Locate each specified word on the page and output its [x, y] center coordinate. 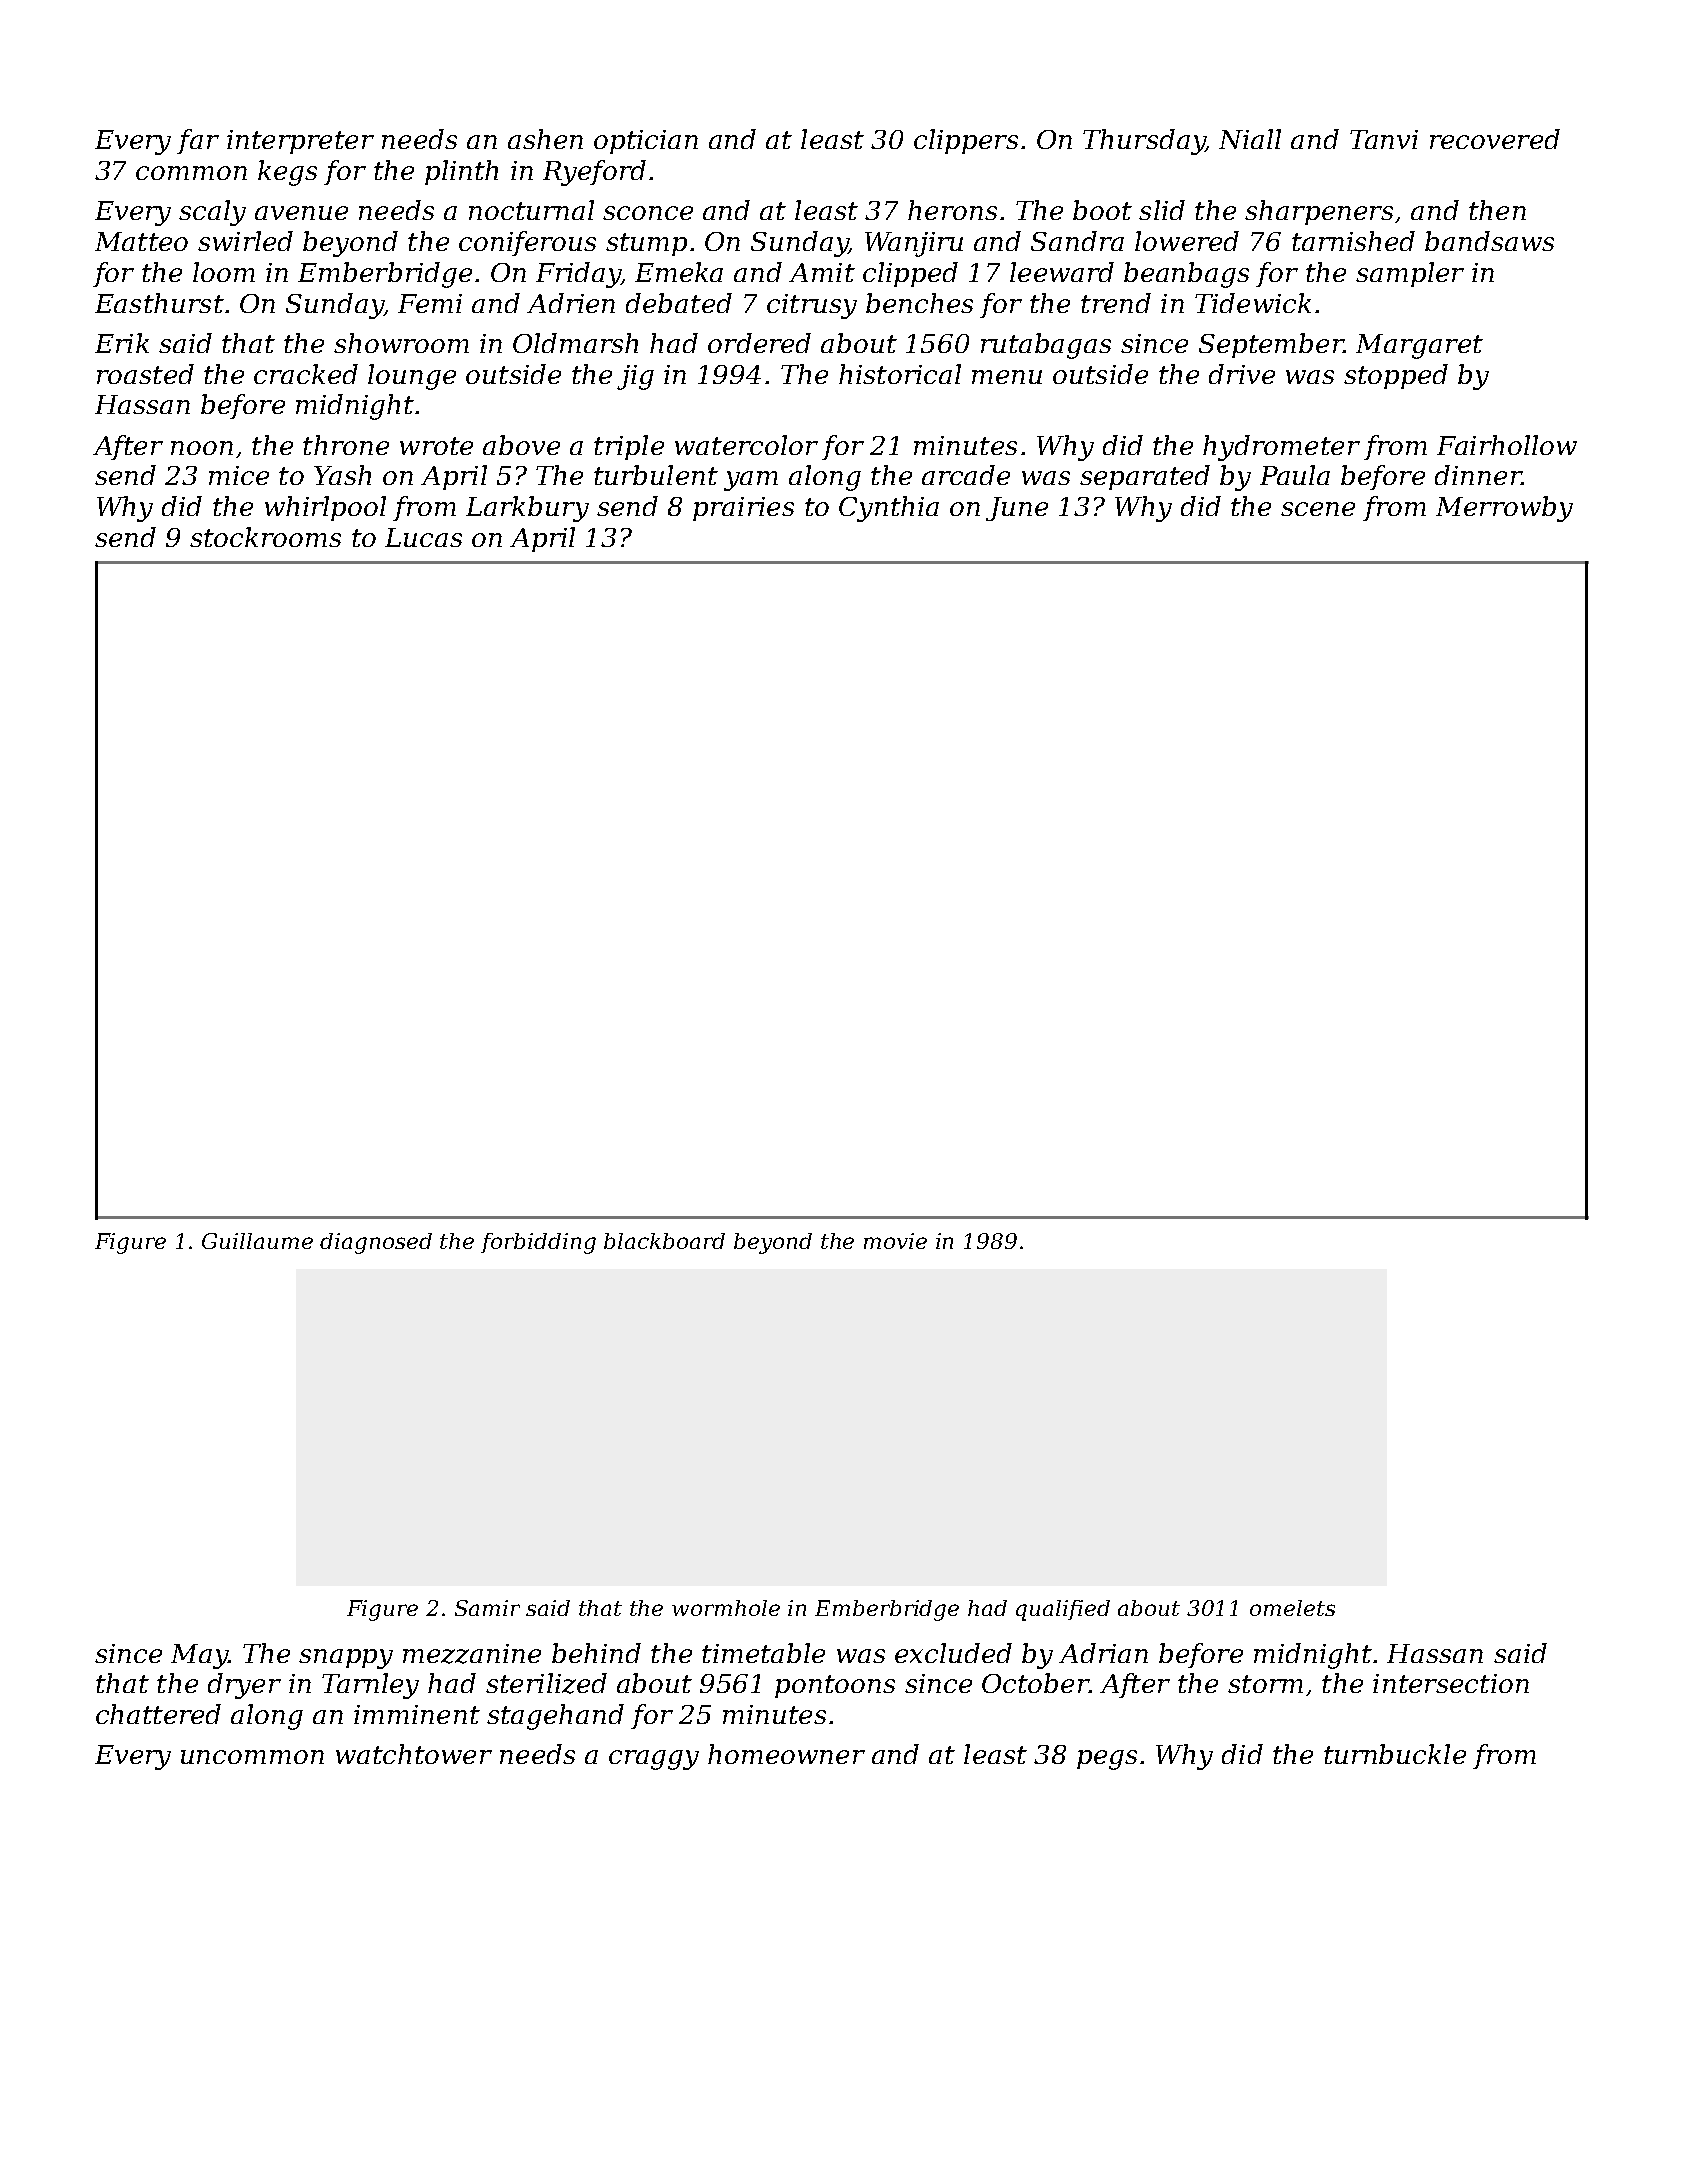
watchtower [414, 1754]
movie [895, 1241]
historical [900, 374]
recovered [1495, 139]
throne [346, 445]
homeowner [786, 1754]
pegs [1107, 1760]
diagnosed [376, 1243]
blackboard [664, 1241]
